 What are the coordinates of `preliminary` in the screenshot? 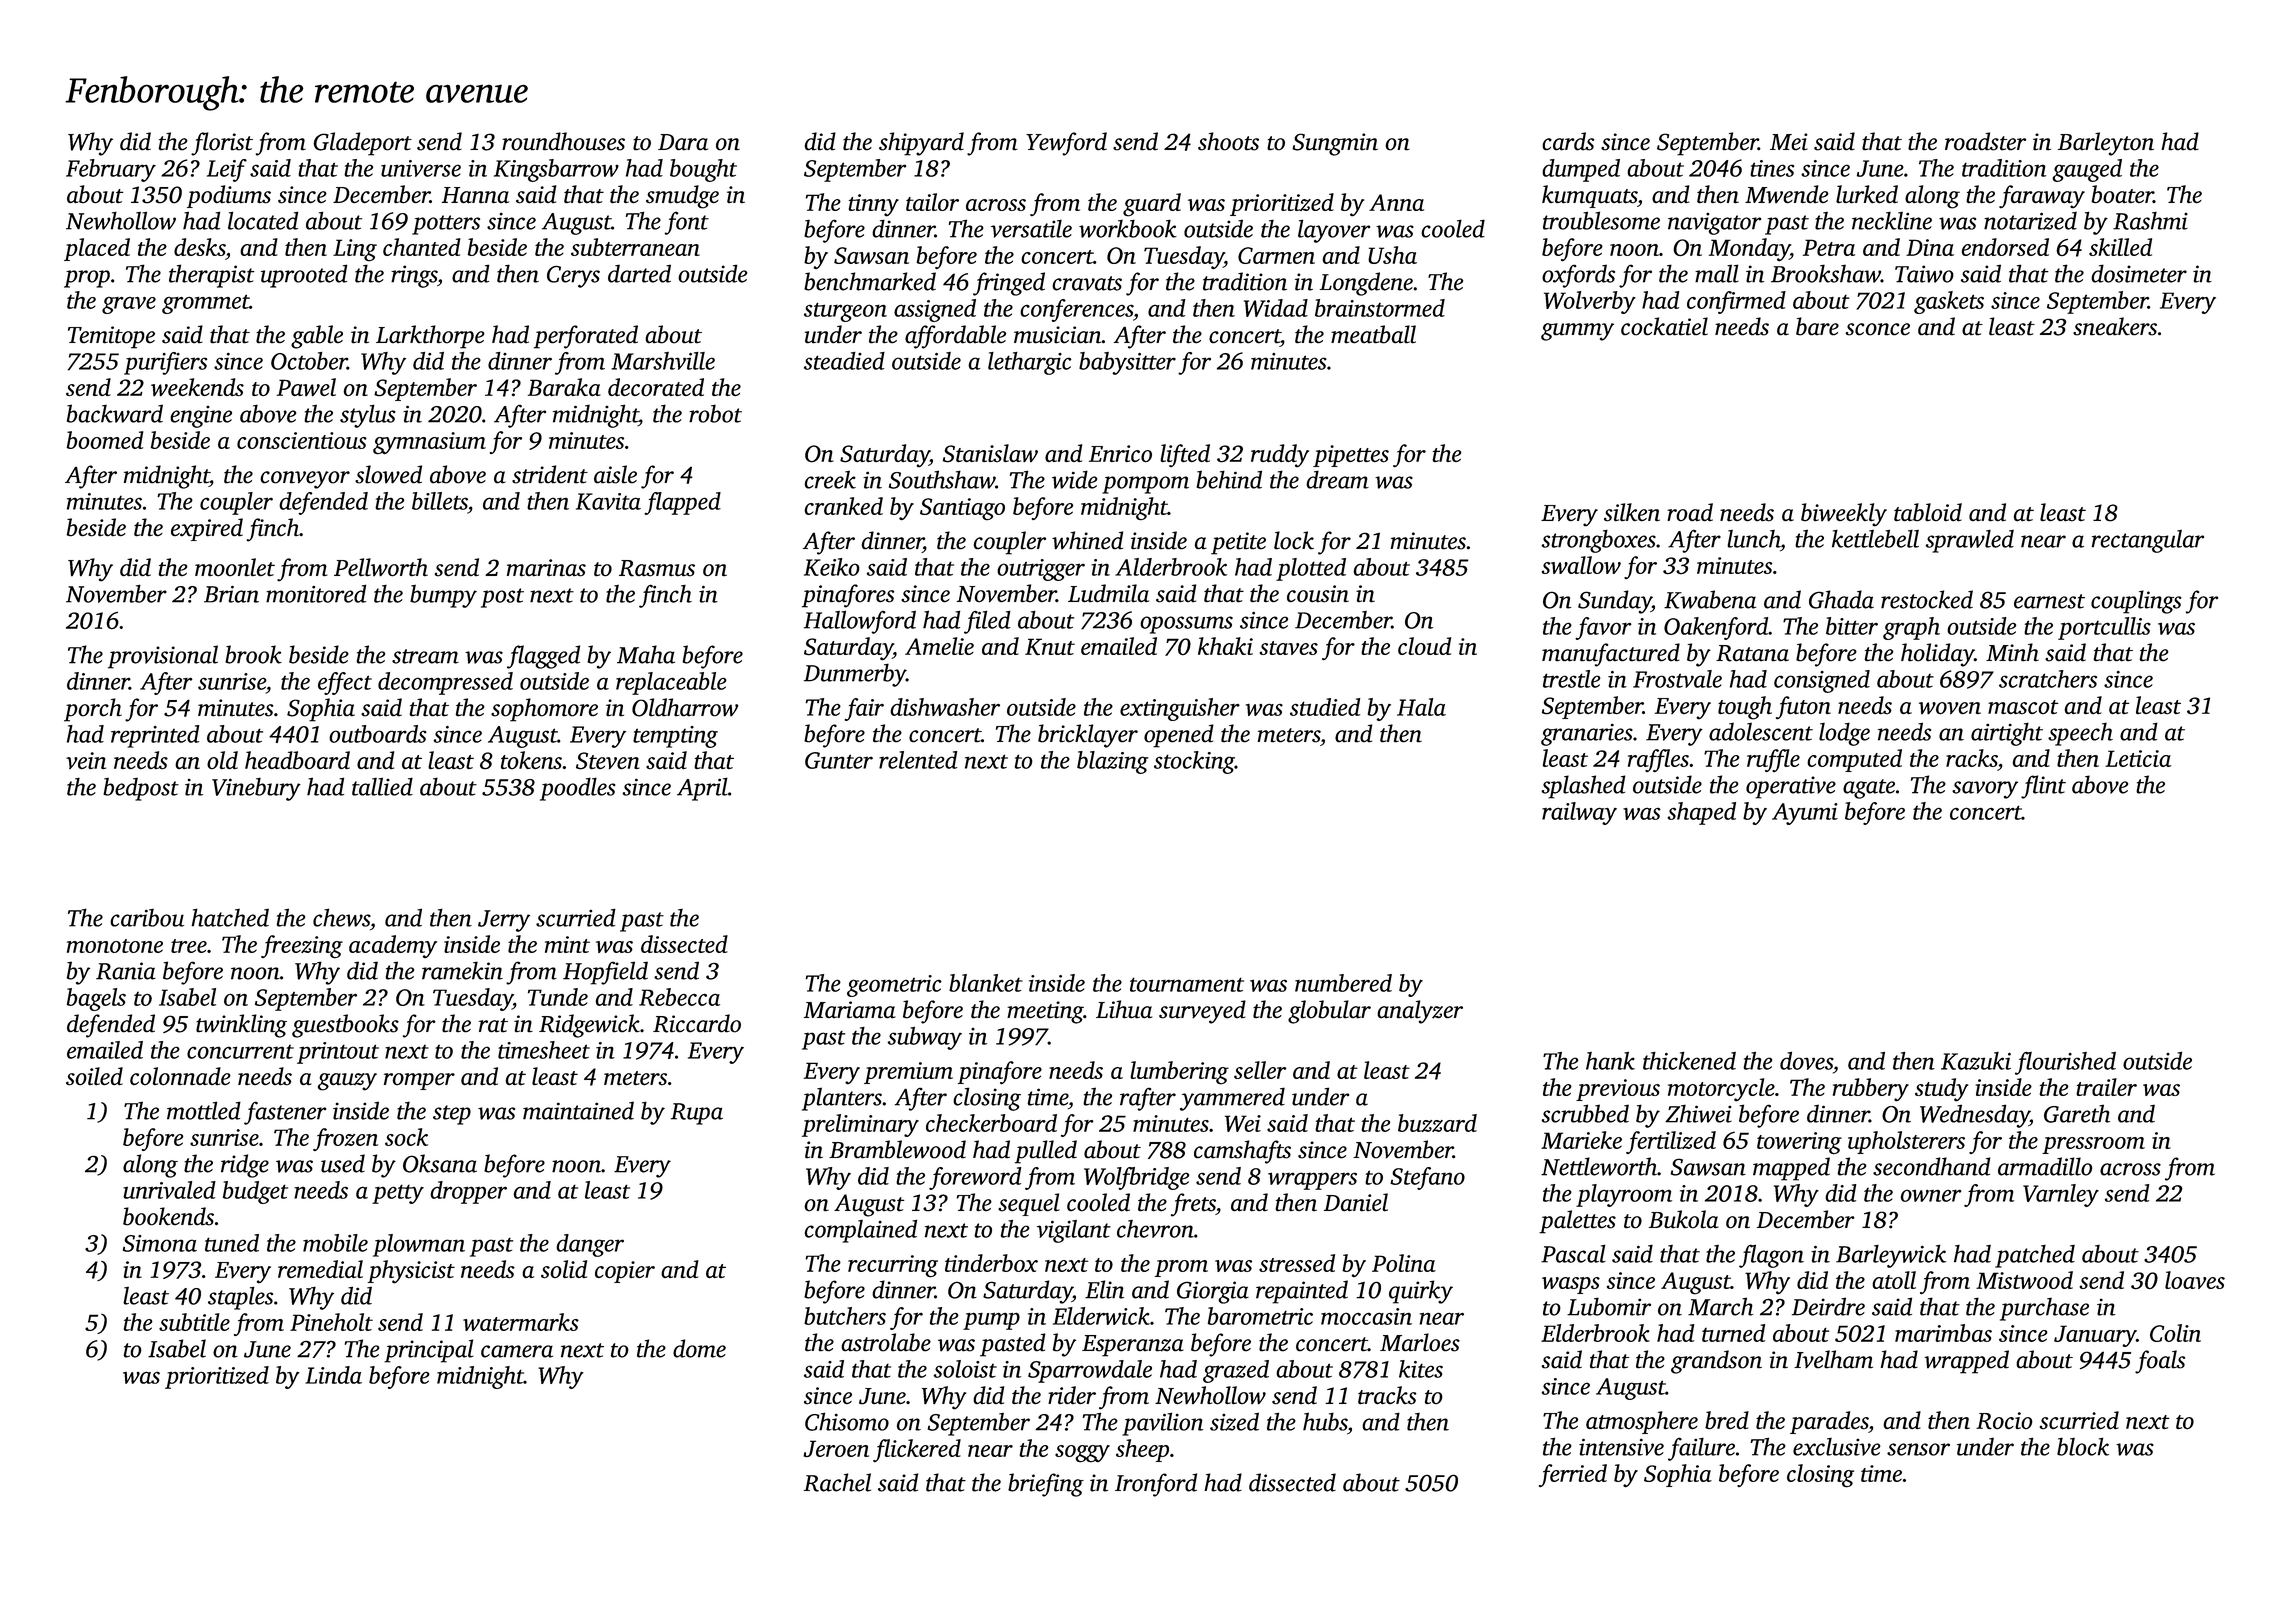 It's located at (860, 1125).
